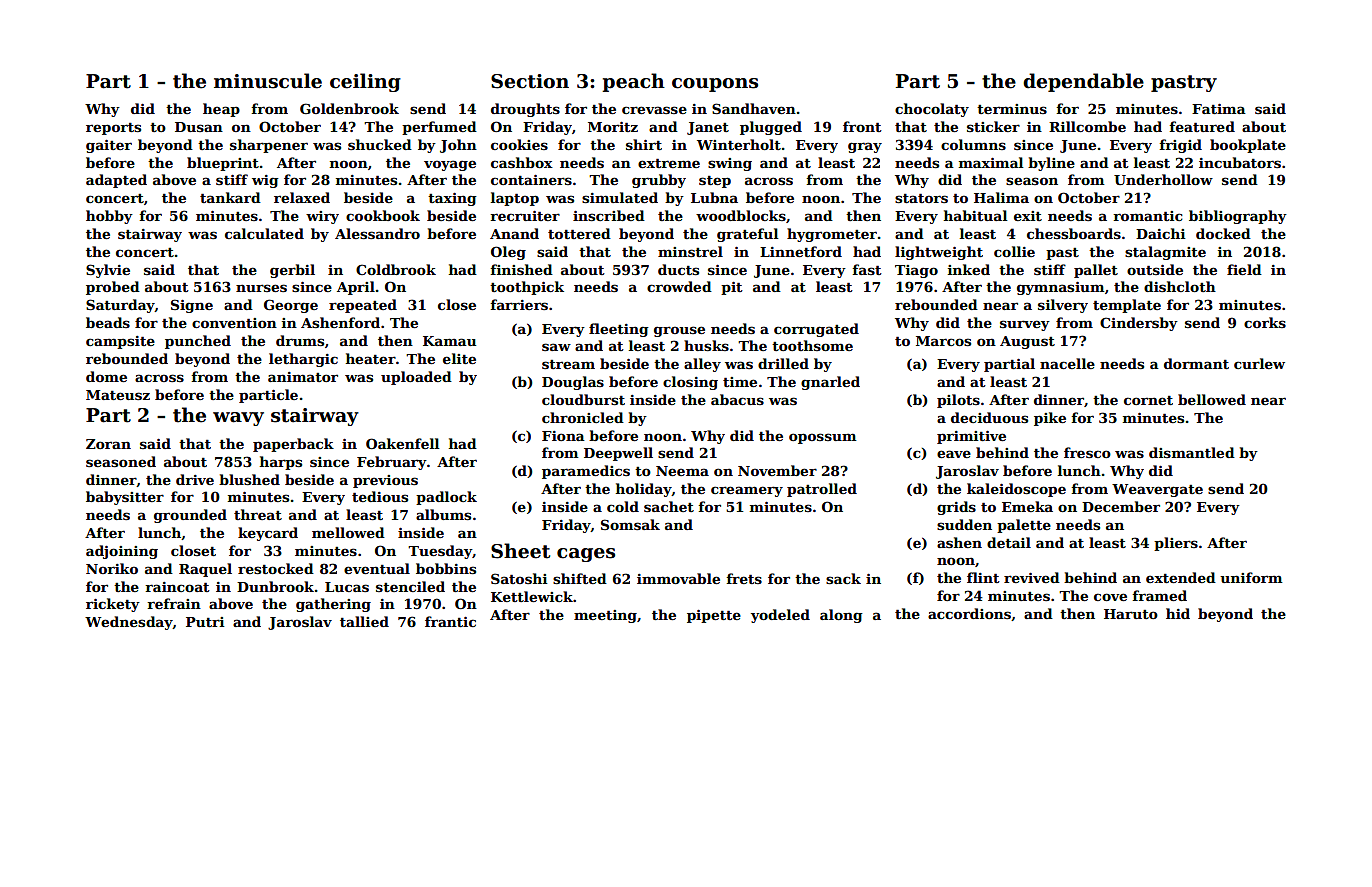  What do you see at coordinates (1196, 363) in the image?
I see `dormant` at bounding box center [1196, 363].
